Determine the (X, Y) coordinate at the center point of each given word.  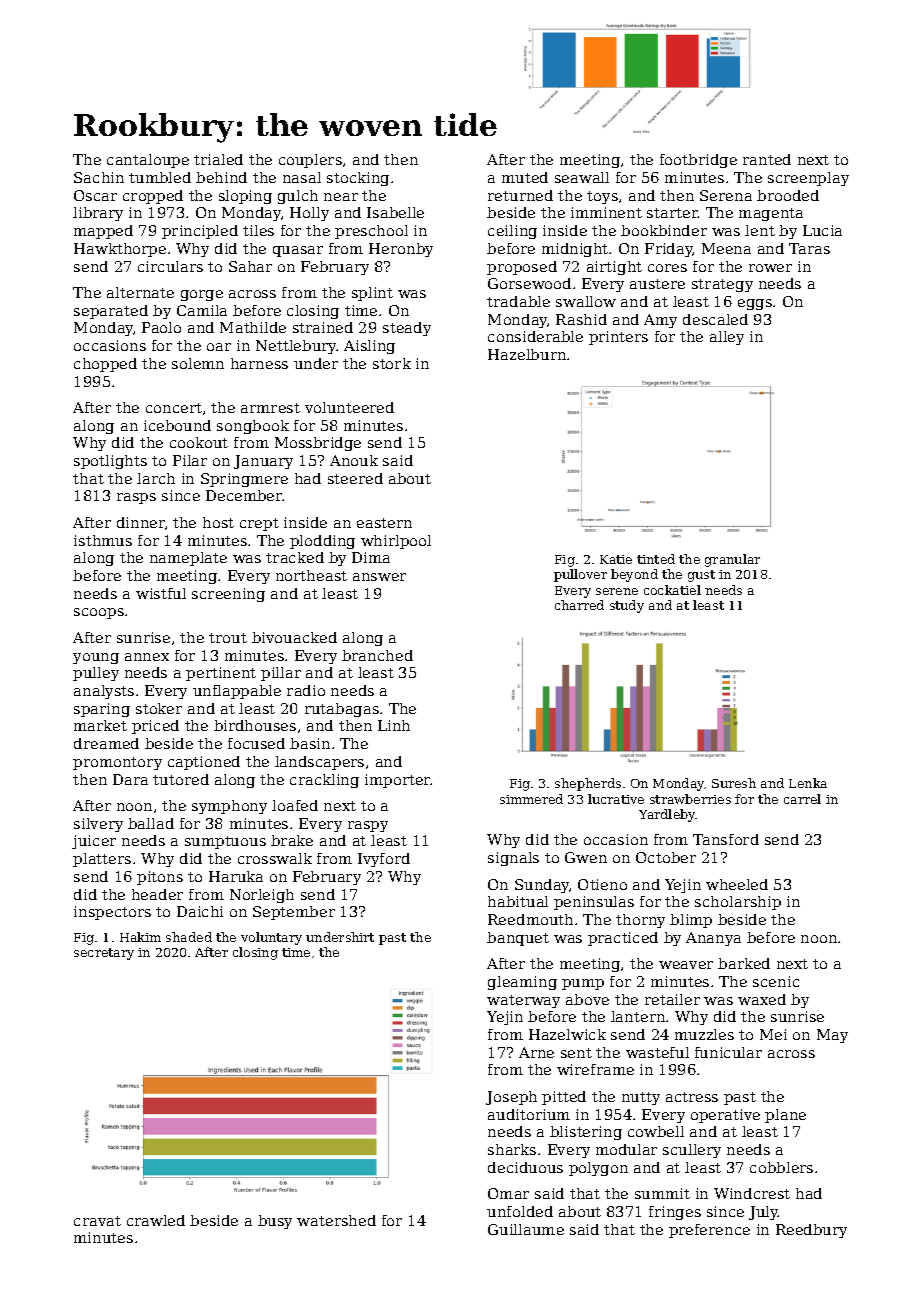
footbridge (698, 161)
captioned (204, 763)
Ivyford (384, 860)
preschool (371, 232)
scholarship (738, 903)
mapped (103, 232)
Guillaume (526, 1229)
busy (275, 1222)
